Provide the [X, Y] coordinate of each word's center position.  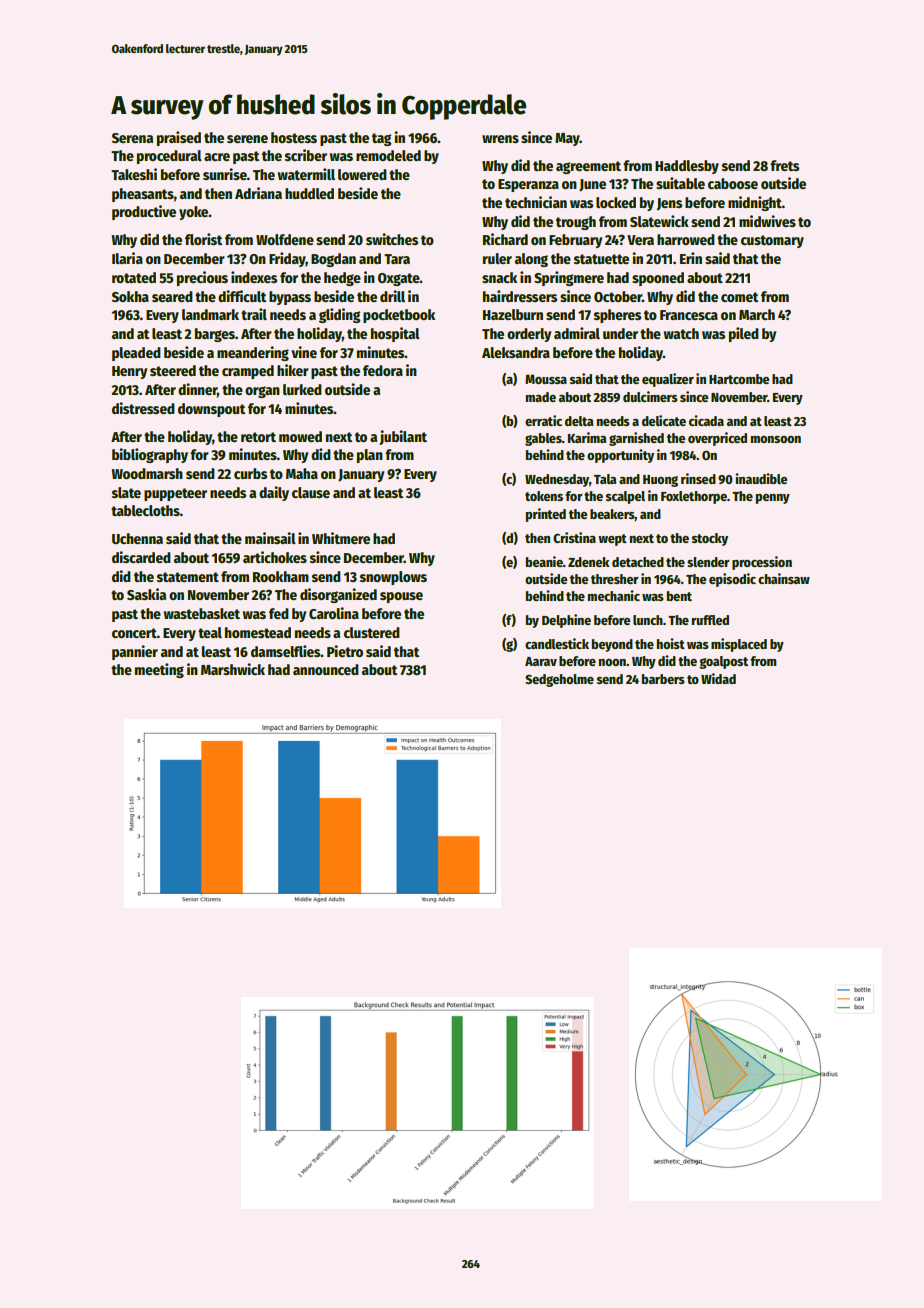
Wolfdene [285, 239]
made [541, 397]
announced [326, 669]
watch [681, 333]
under [620, 333]
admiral [577, 333]
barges [215, 335]
